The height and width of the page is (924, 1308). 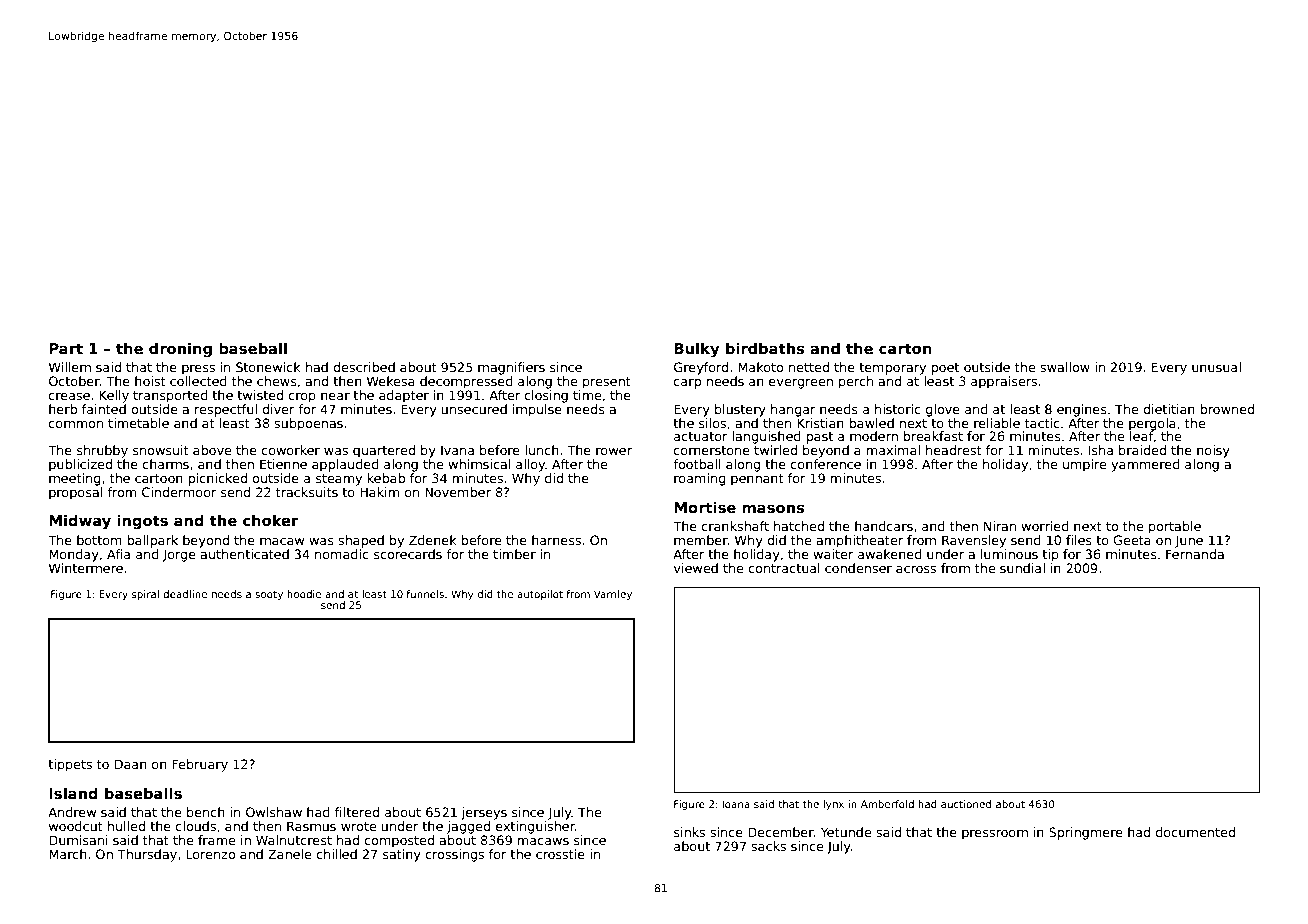 What do you see at coordinates (99, 540) in the page?
I see `bottom` at bounding box center [99, 540].
